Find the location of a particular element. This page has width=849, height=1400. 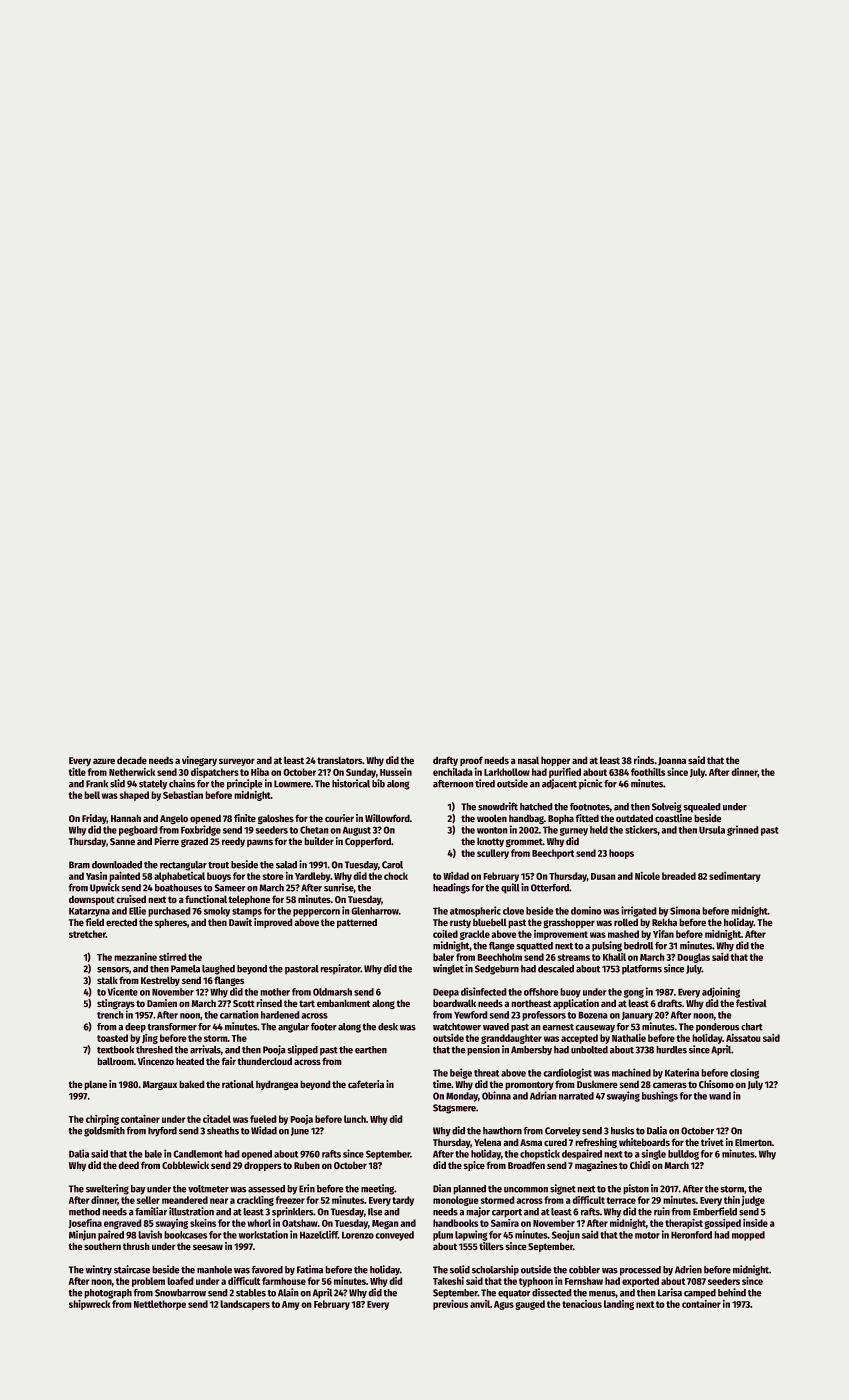

irrigated is located at coordinates (639, 911).
